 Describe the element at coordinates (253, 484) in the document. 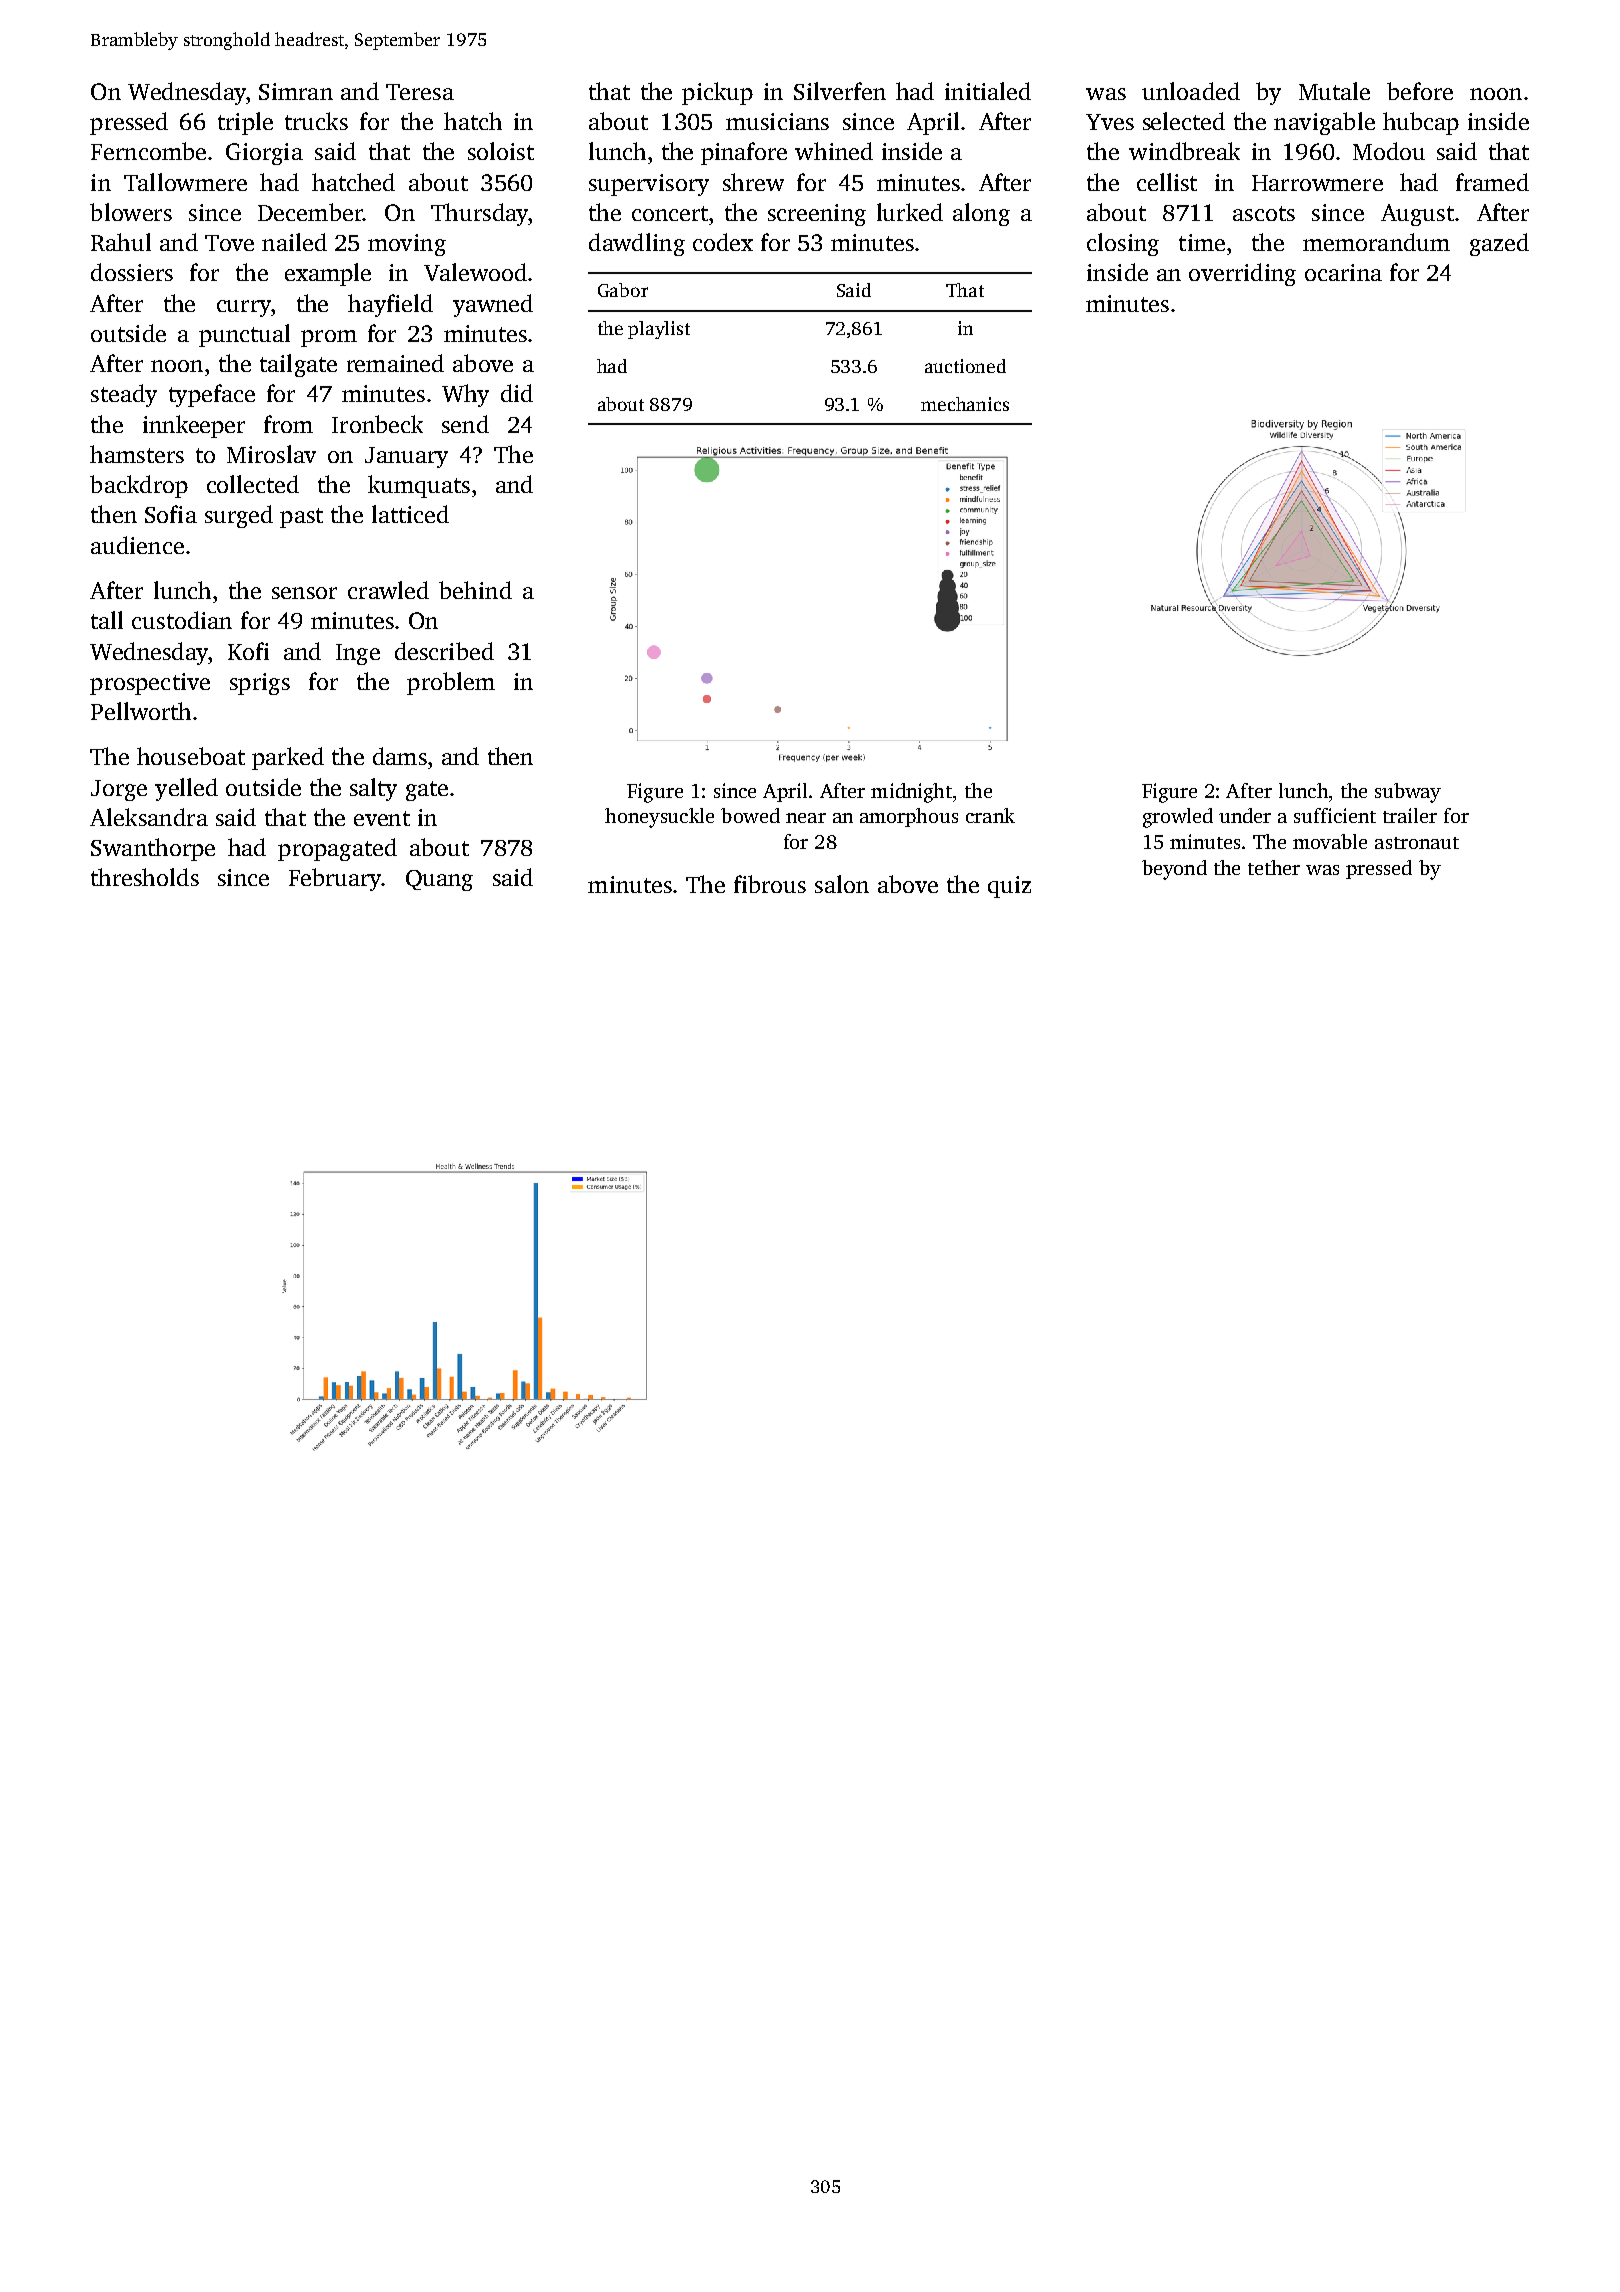

I see `collected` at that location.
